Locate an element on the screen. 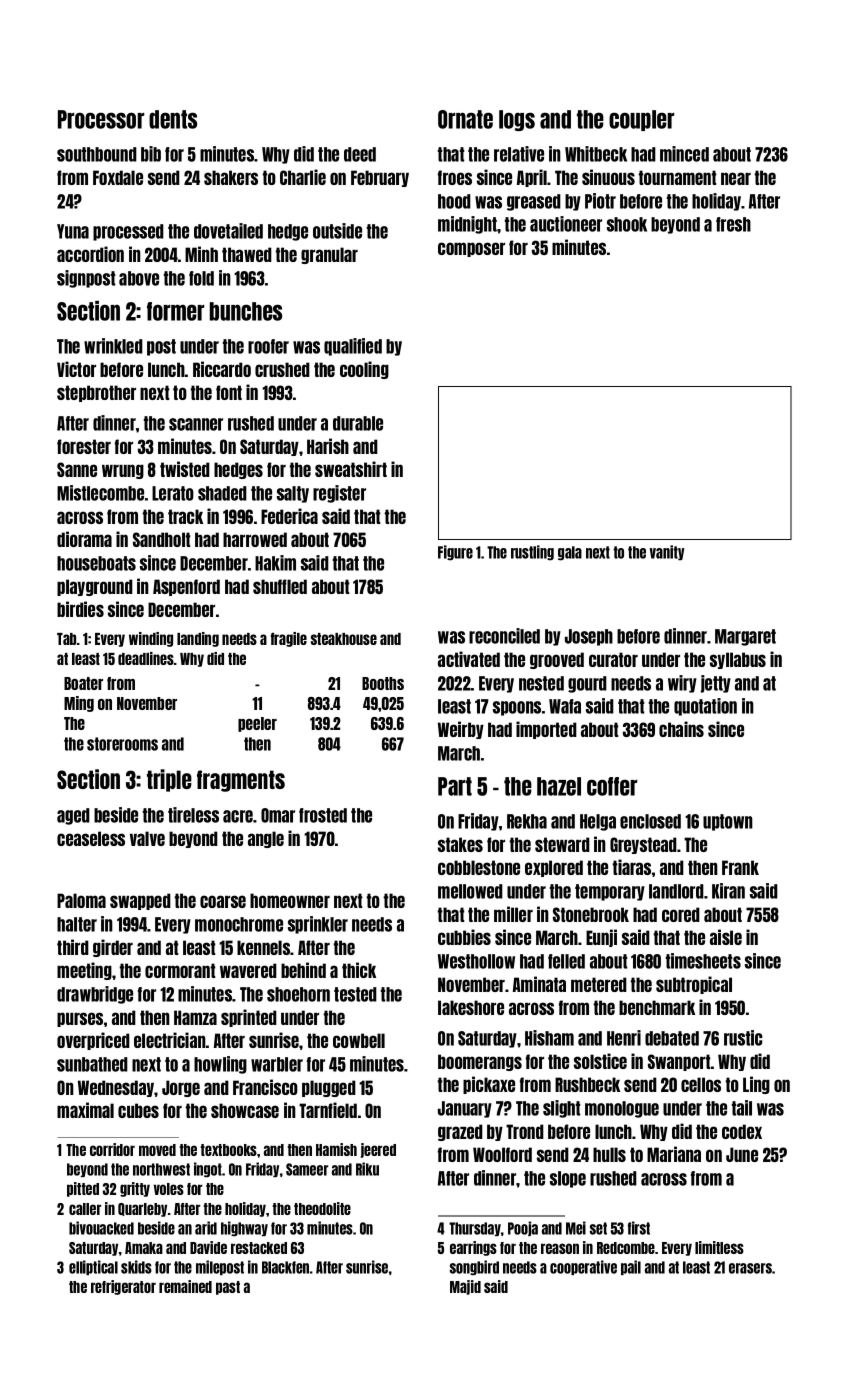 This screenshot has width=849, height=1400. Figure is located at coordinates (455, 553).
